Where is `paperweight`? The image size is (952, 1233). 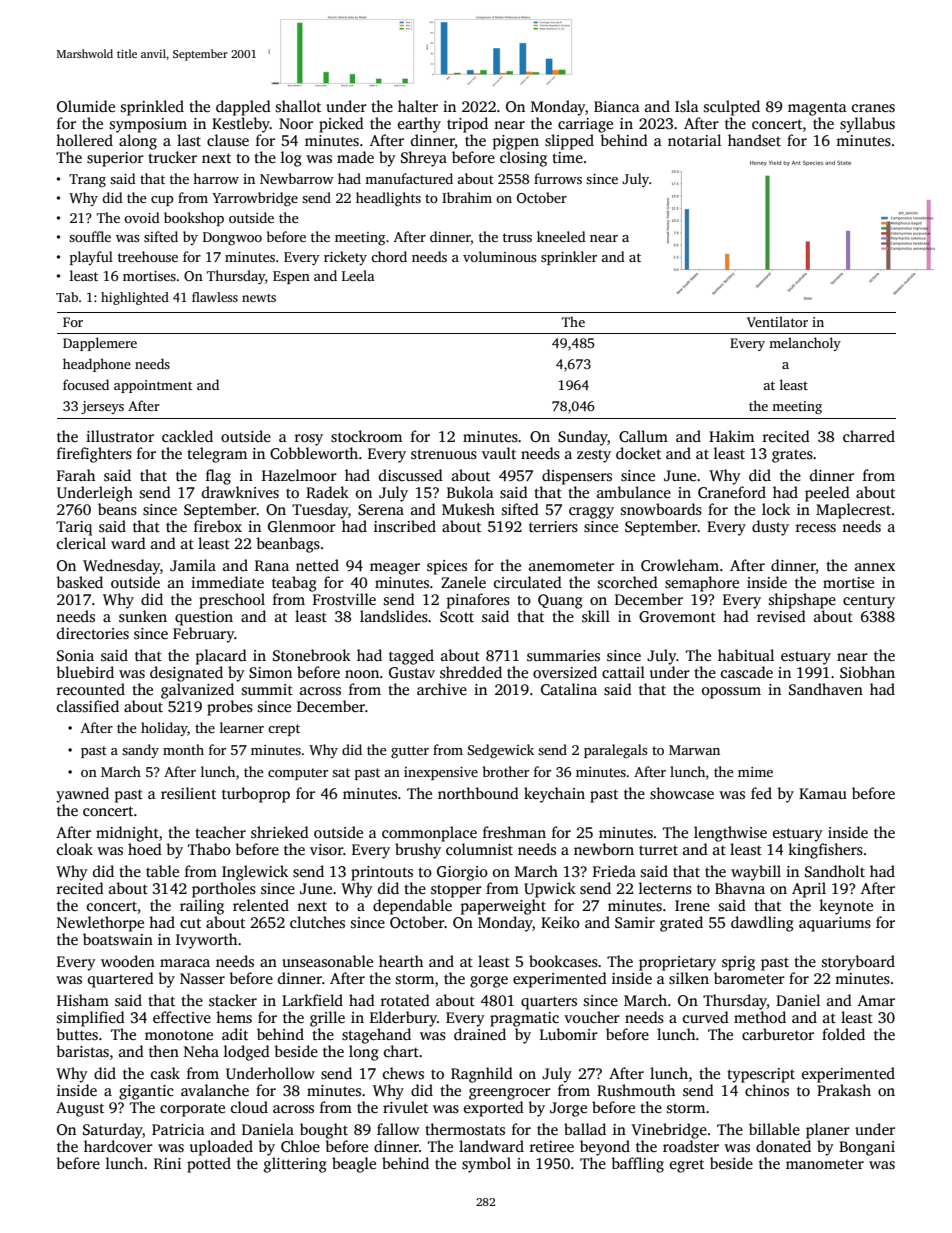
paperweight is located at coordinates (503, 907).
